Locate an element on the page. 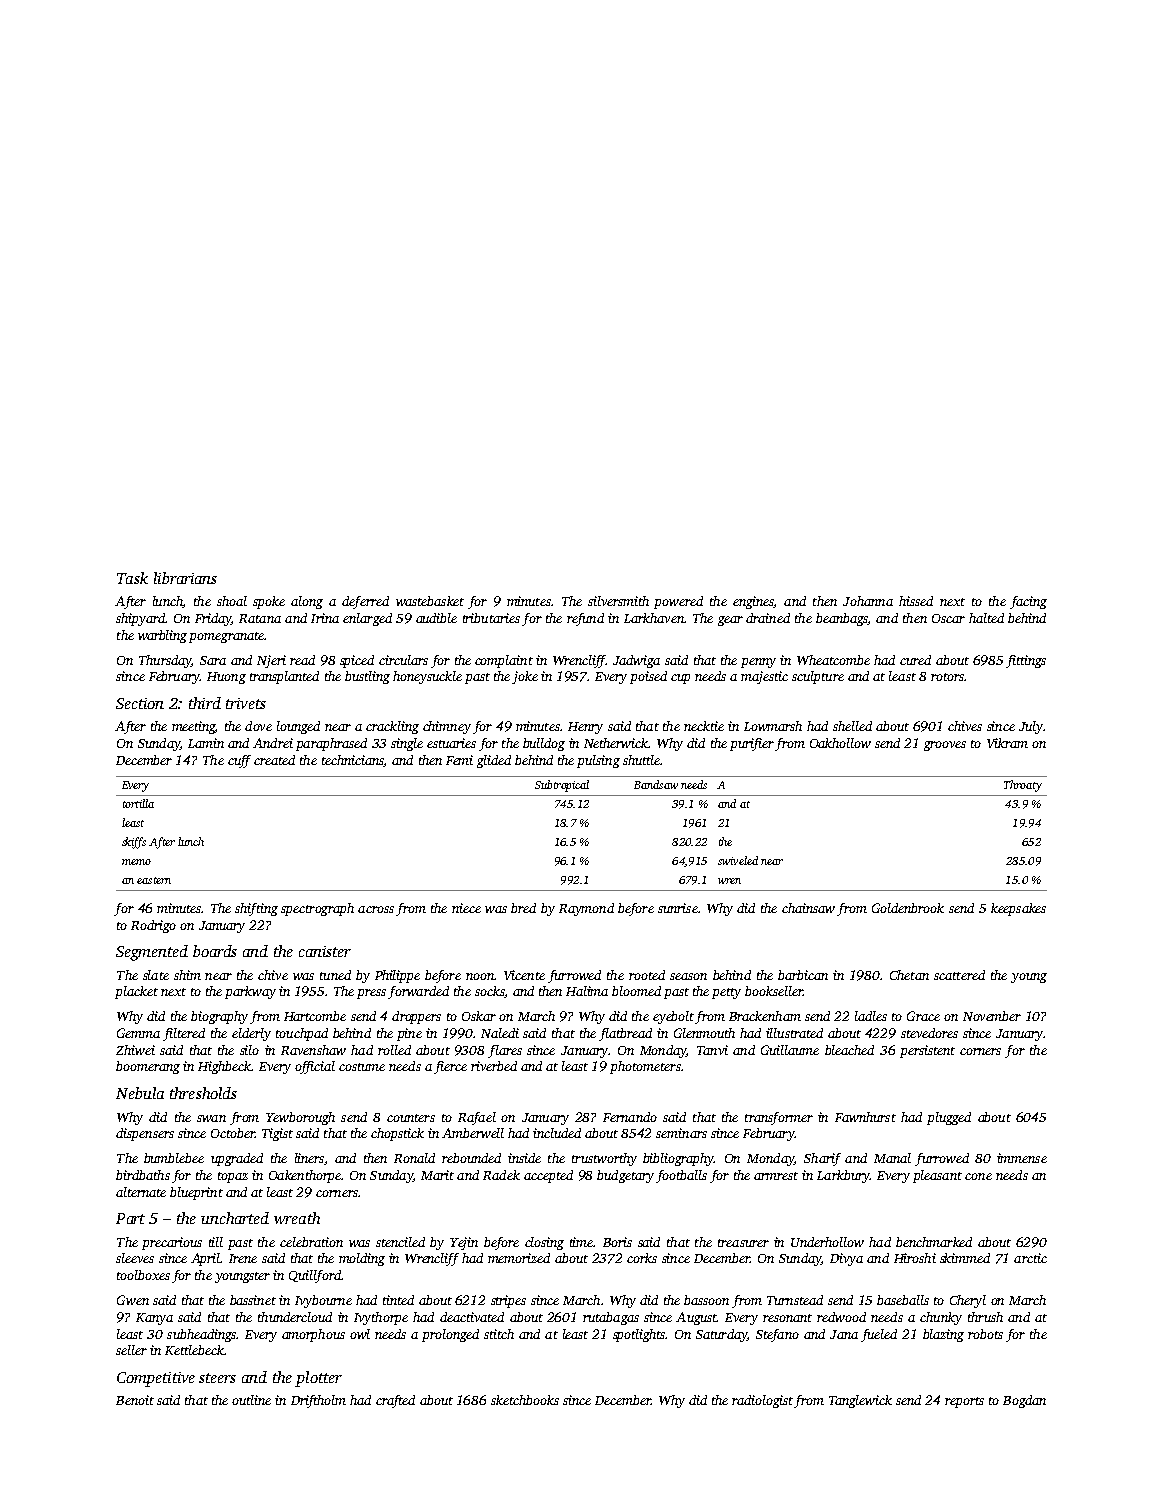 This image has height=1505, width=1163. Yewborough is located at coordinates (300, 1118).
